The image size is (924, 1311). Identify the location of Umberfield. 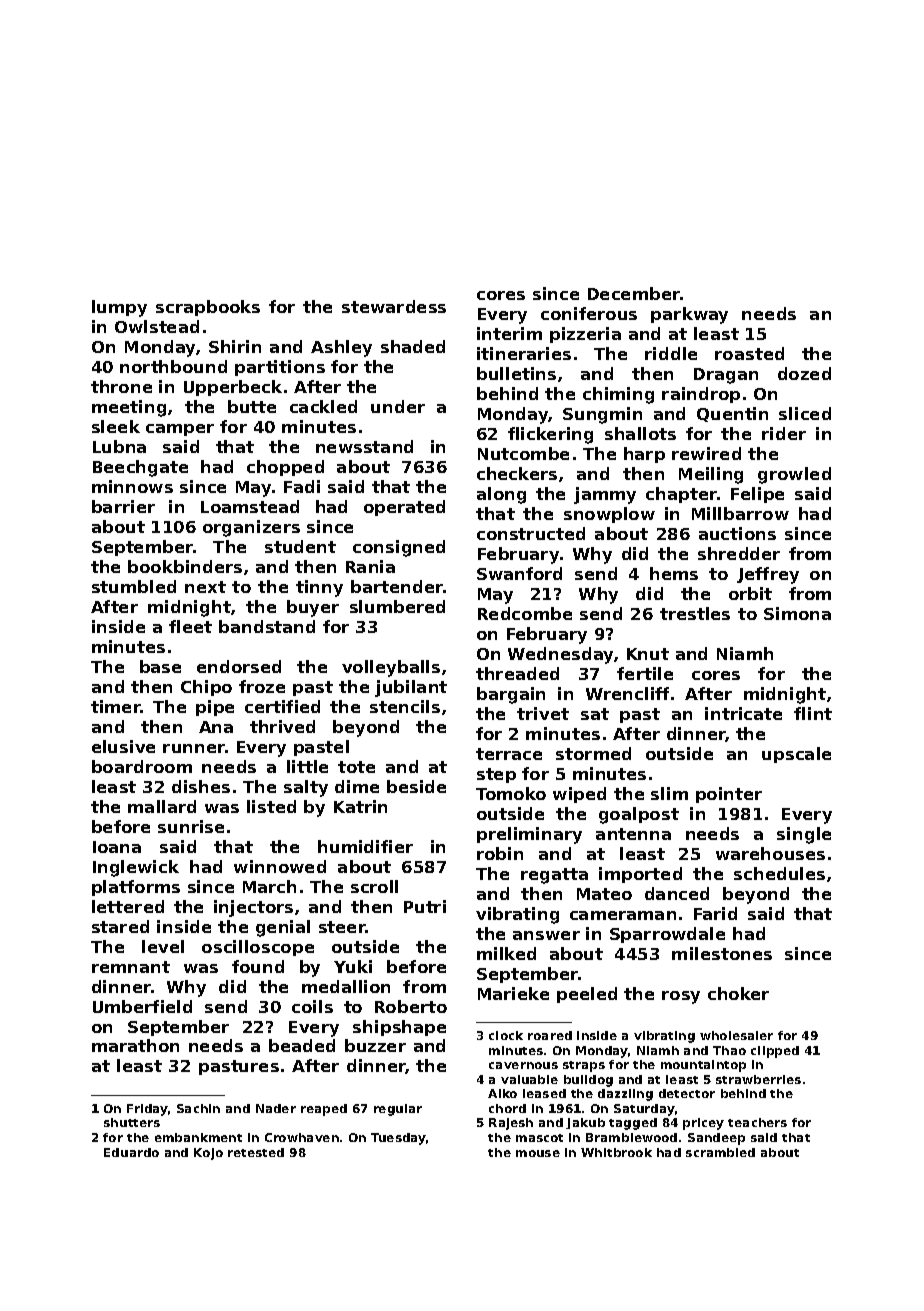
(142, 1006).
